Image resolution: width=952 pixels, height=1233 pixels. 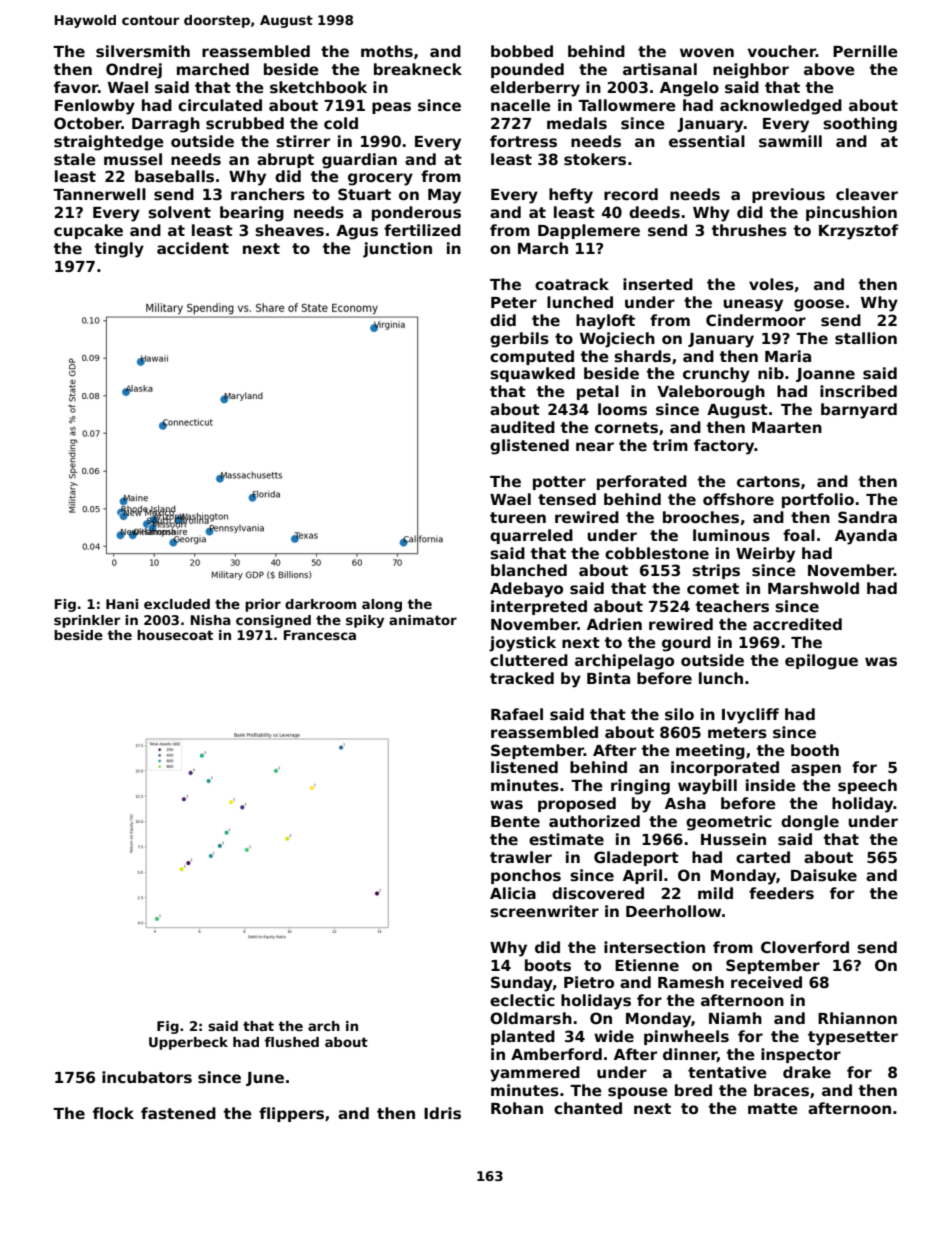 What do you see at coordinates (515, 821) in the page?
I see `Bente` at bounding box center [515, 821].
